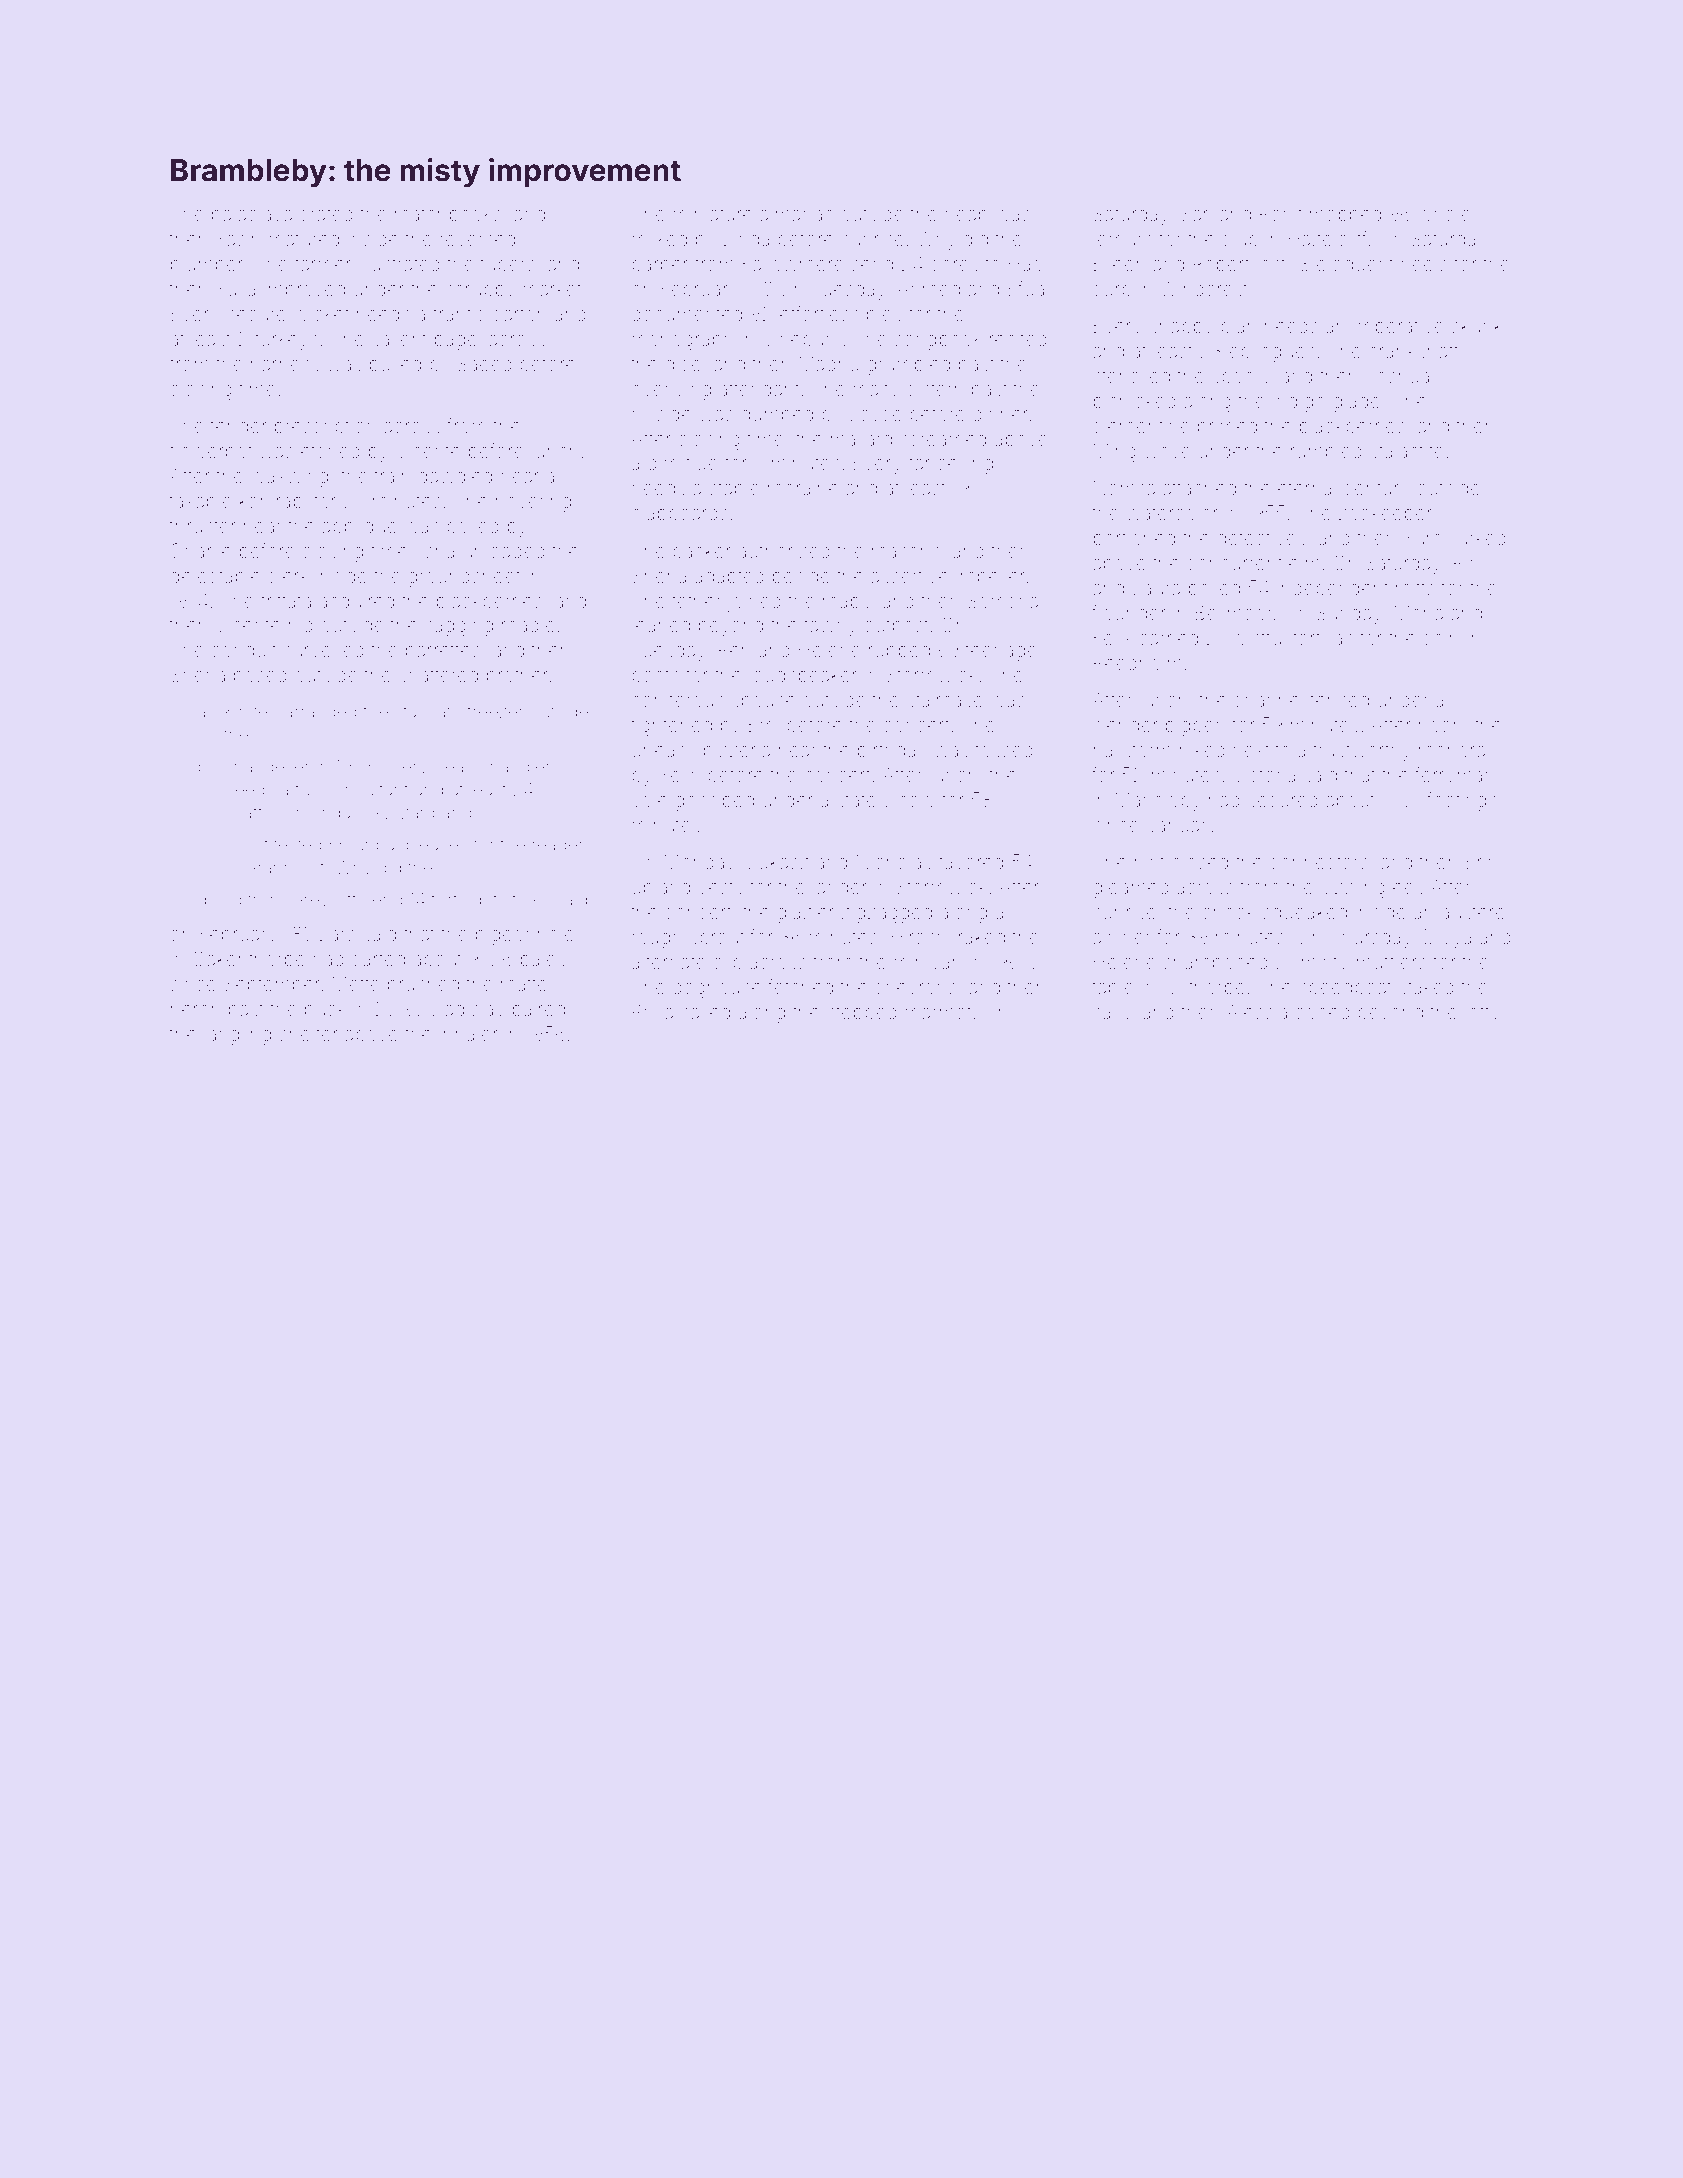 The image size is (1683, 2178). I want to click on tawny, so click(830, 627).
